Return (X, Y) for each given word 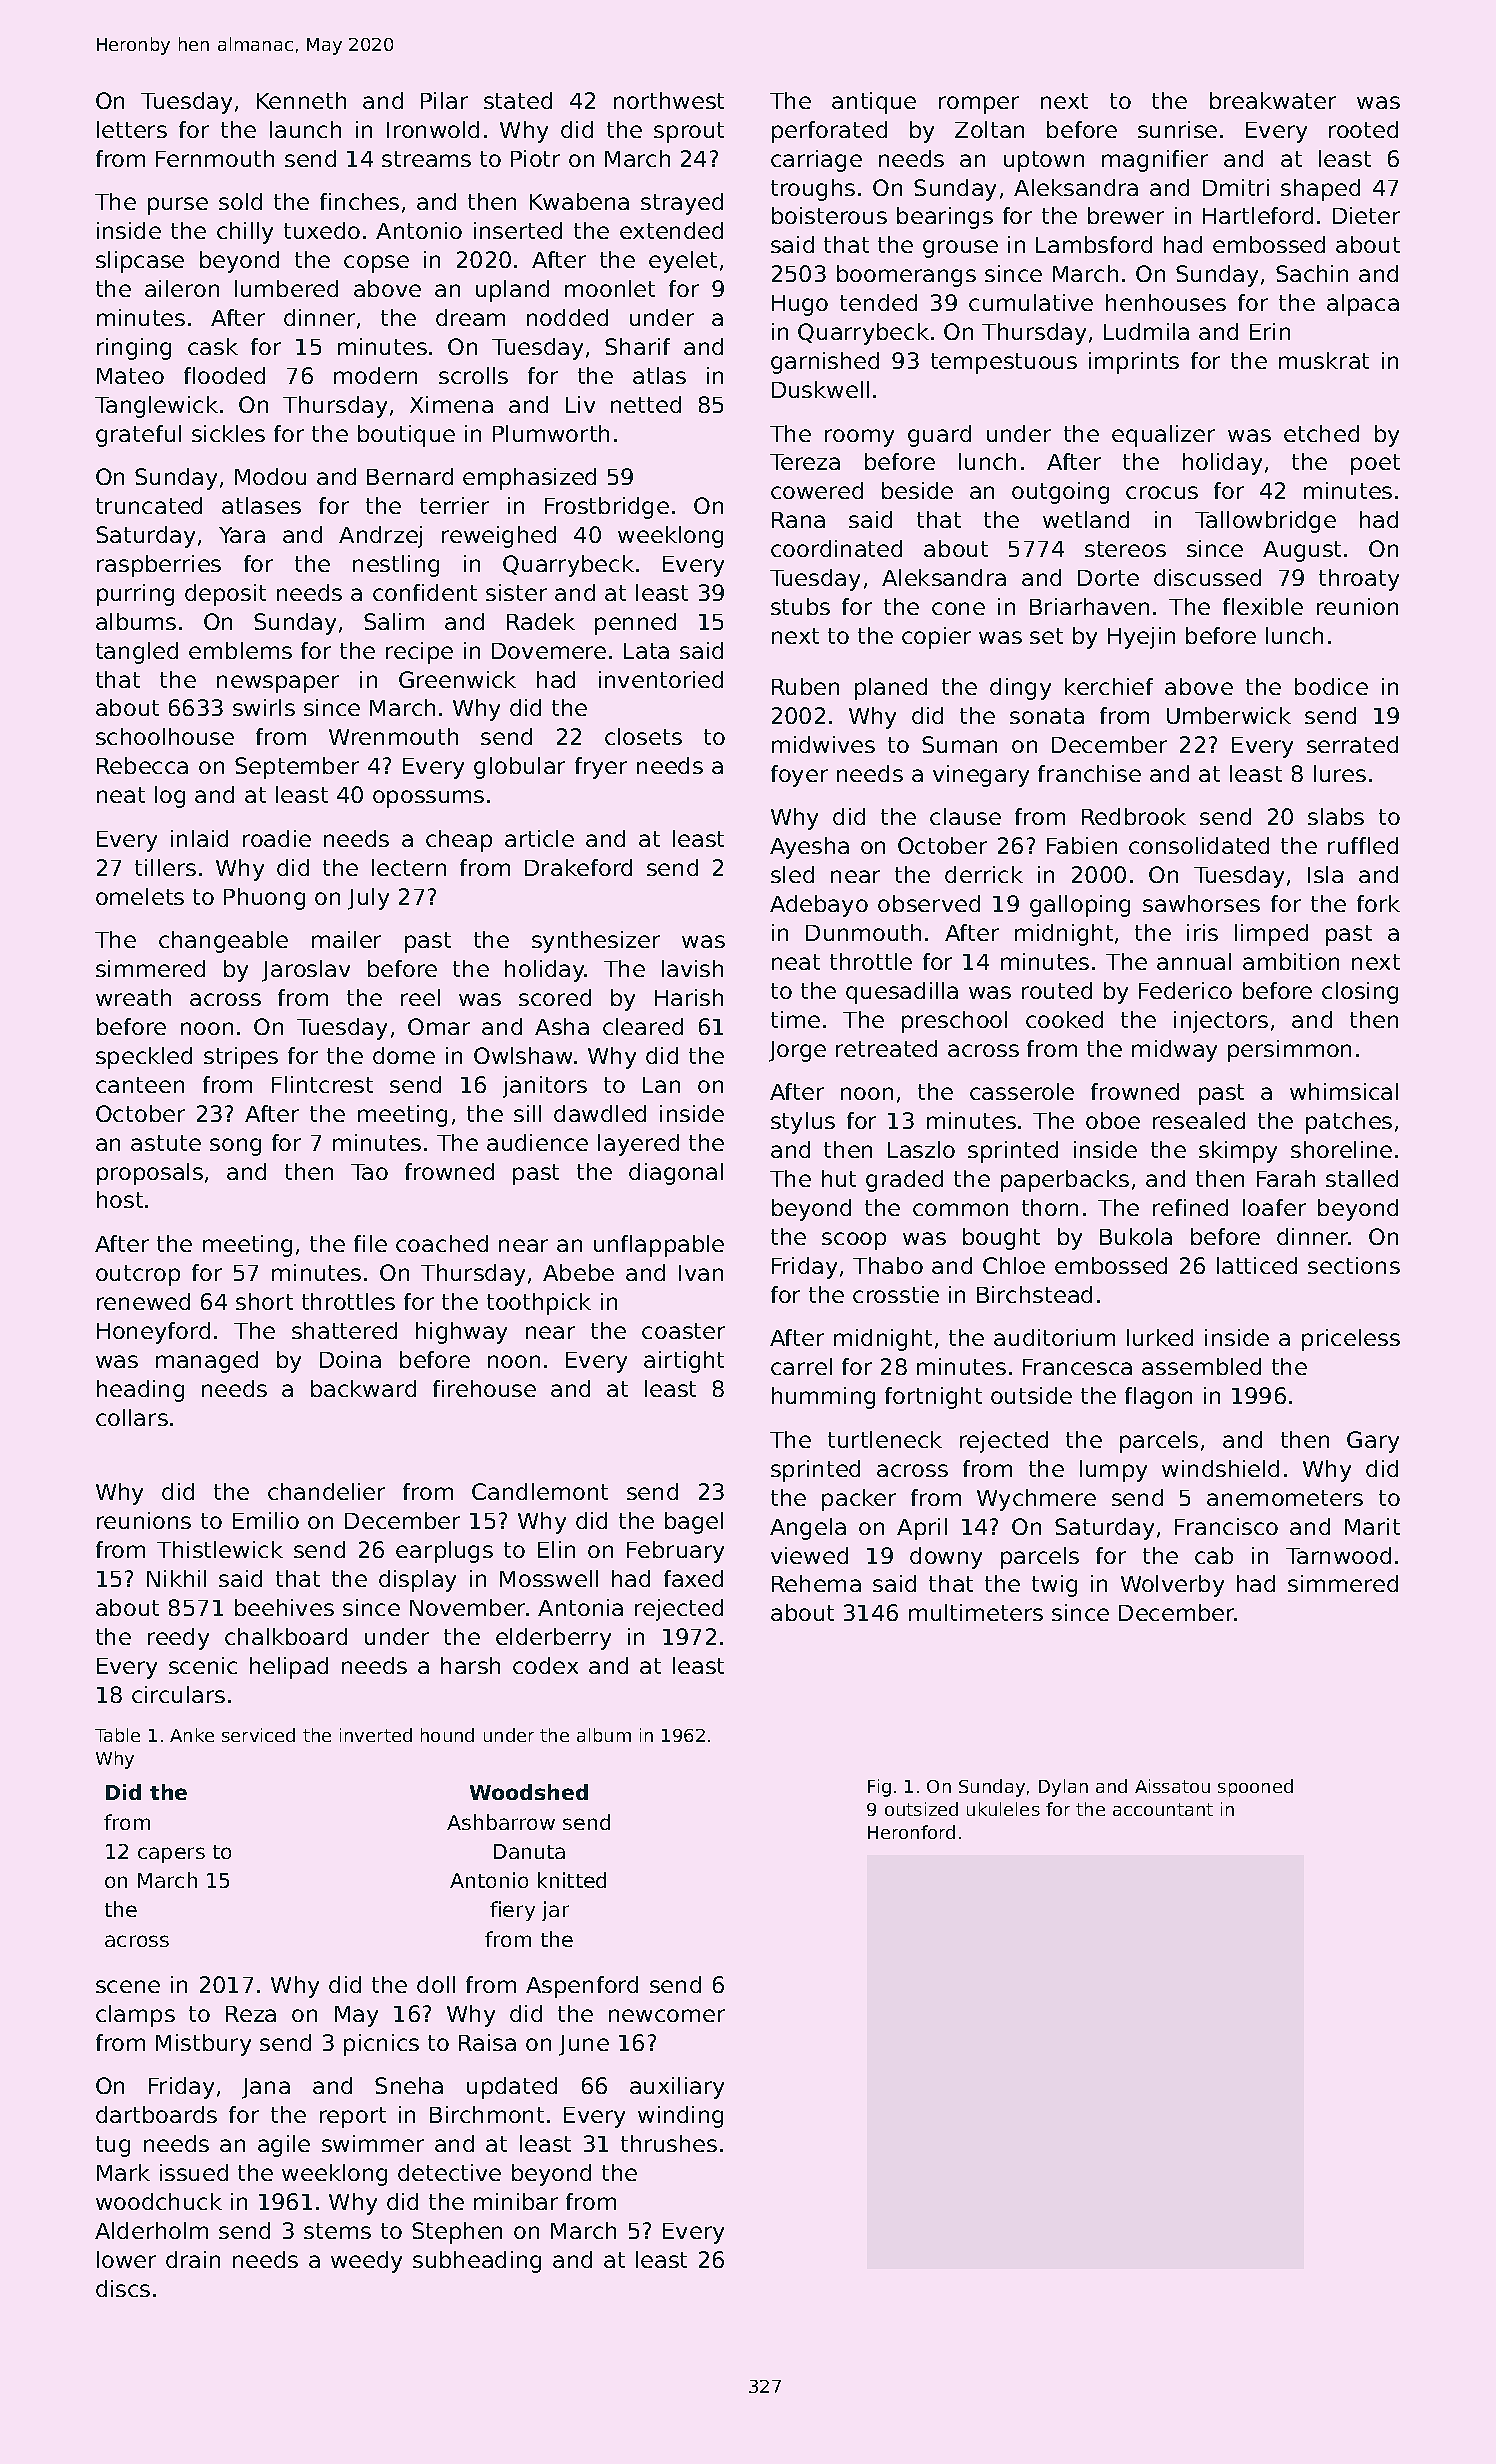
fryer (601, 768)
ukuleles (1003, 1809)
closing (1360, 993)
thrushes (669, 2143)
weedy (366, 2262)
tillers (165, 867)
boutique (406, 436)
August (1302, 551)
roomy (859, 438)
